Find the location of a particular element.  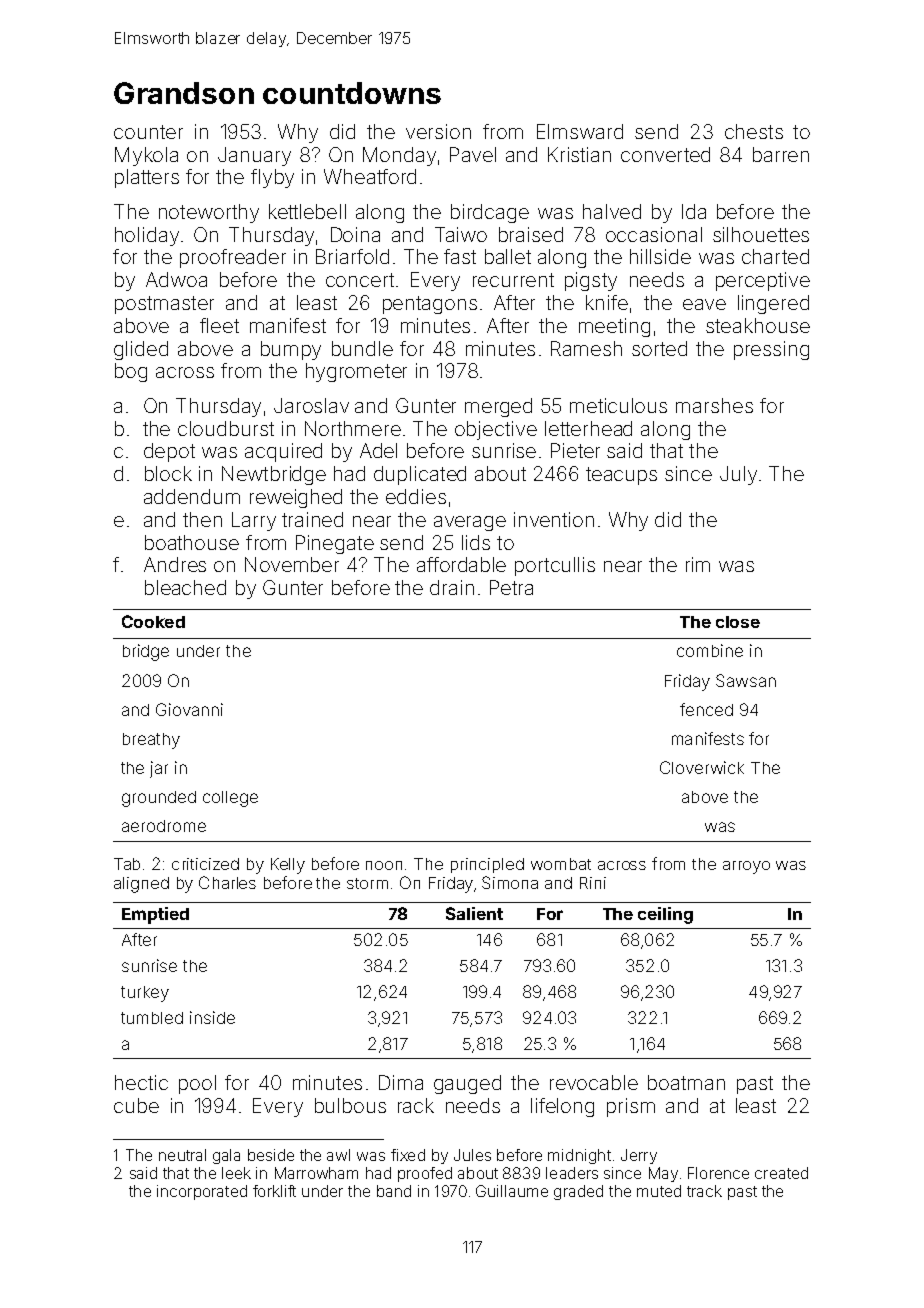

perceptive is located at coordinates (763, 281).
